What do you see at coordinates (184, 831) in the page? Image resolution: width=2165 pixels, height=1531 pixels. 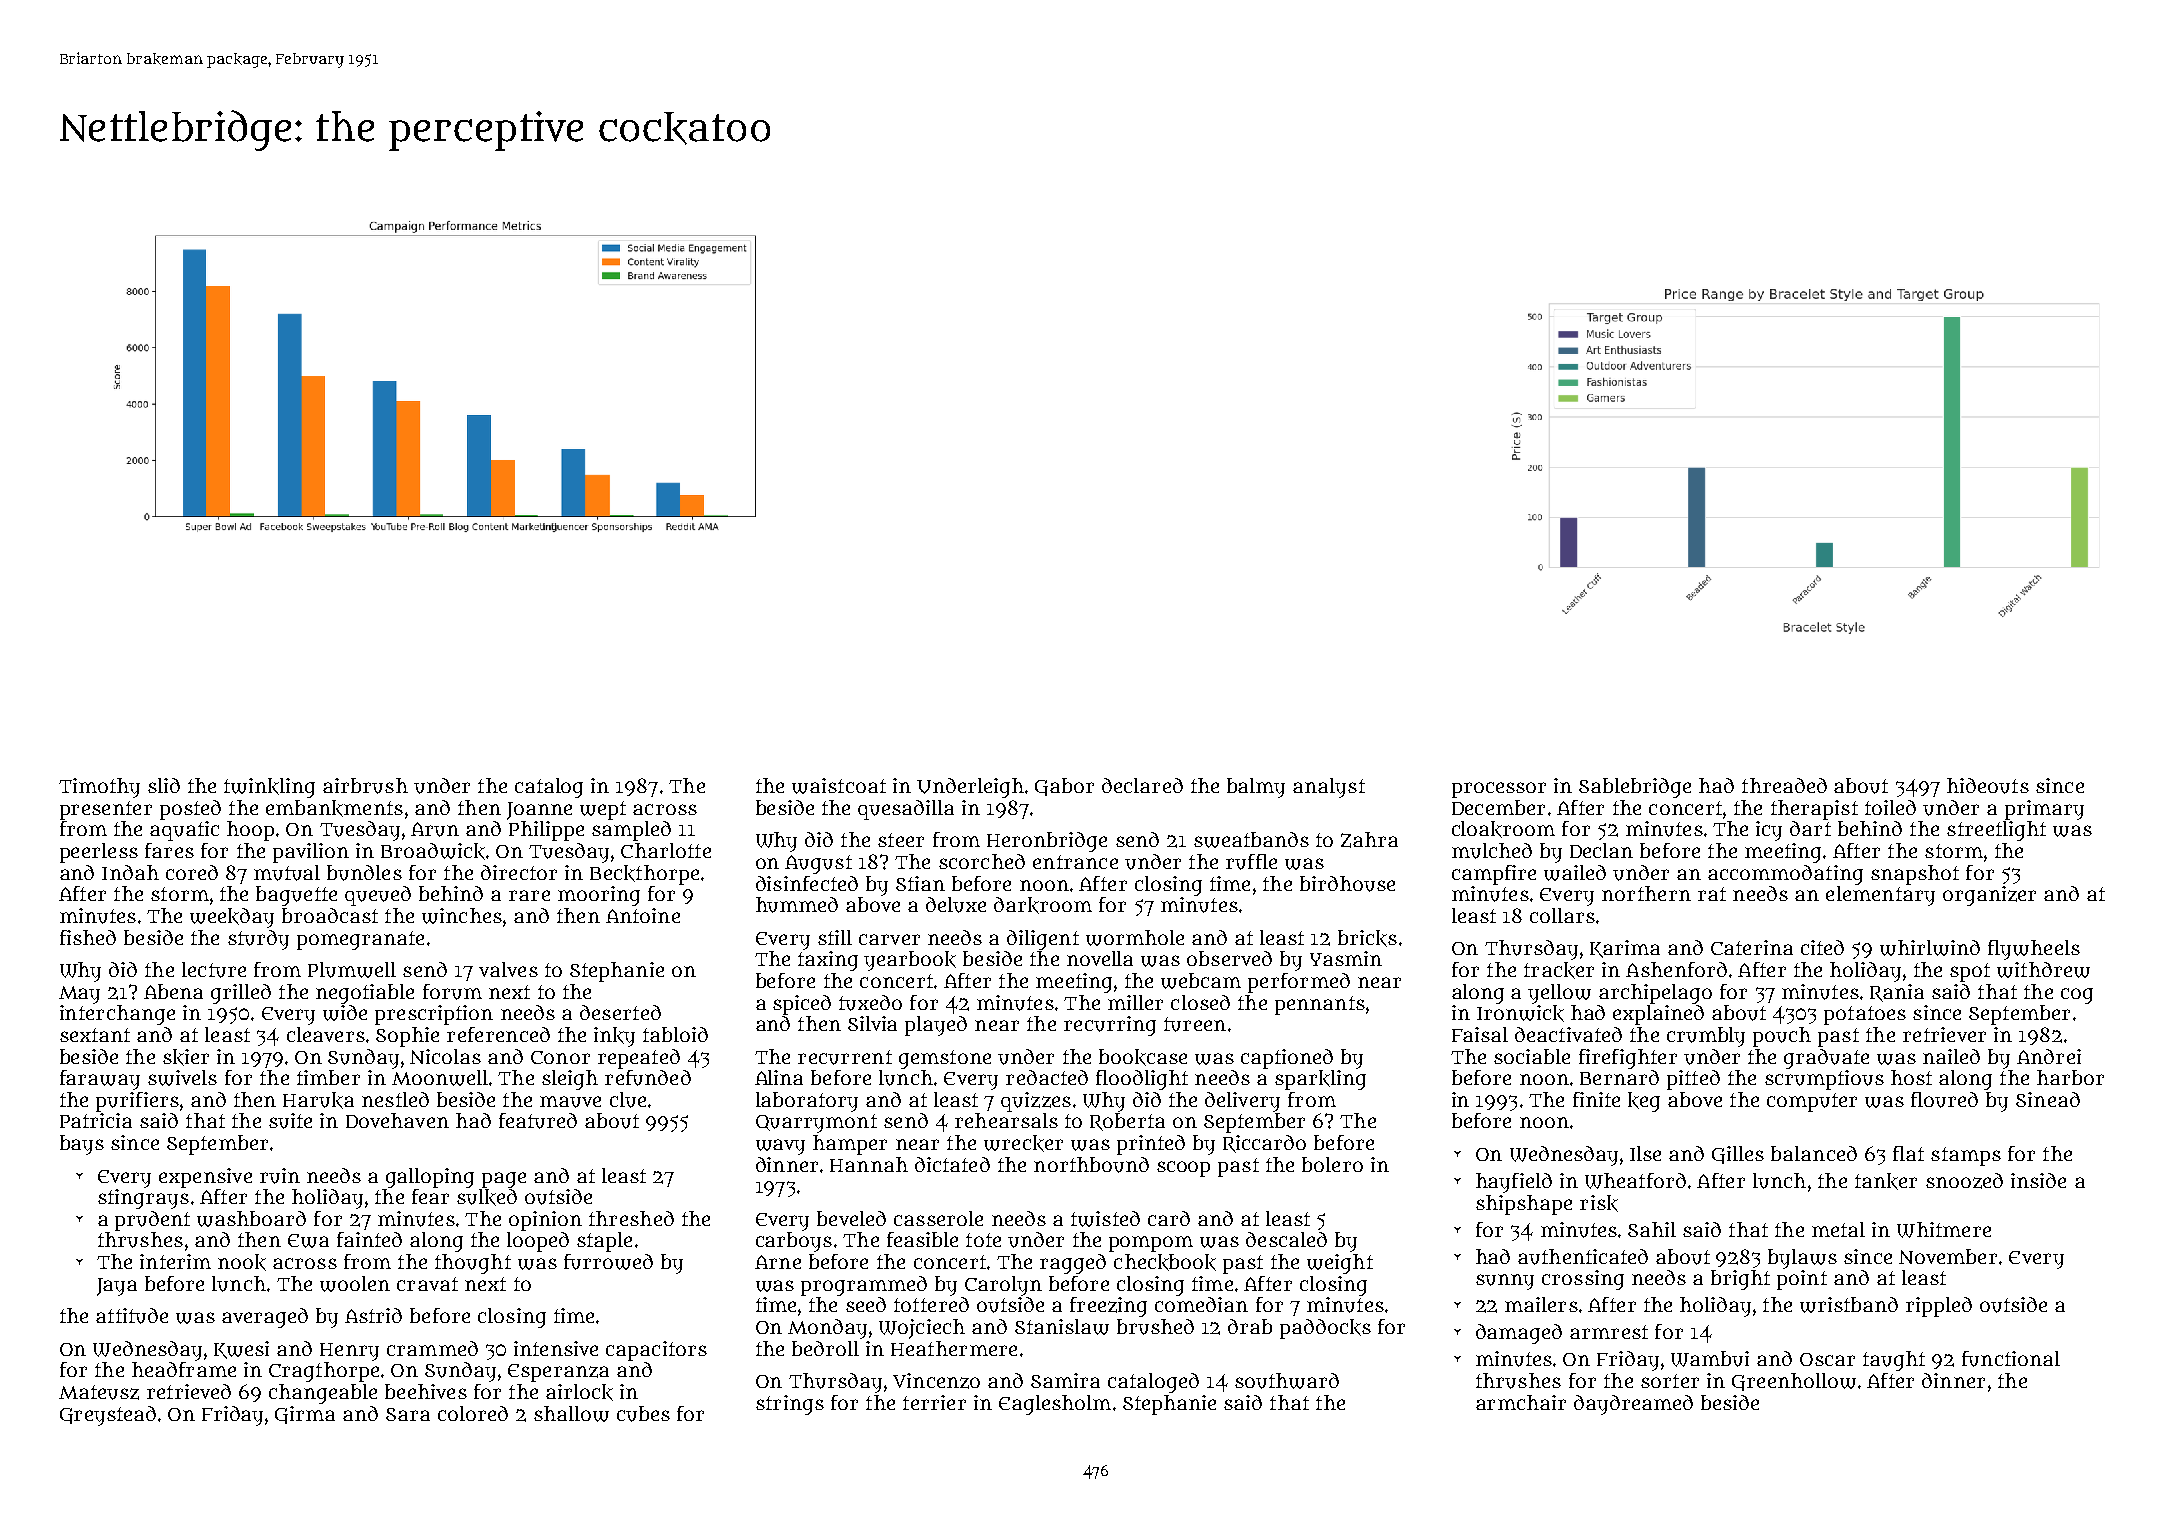 I see `aquatic` at bounding box center [184, 831].
